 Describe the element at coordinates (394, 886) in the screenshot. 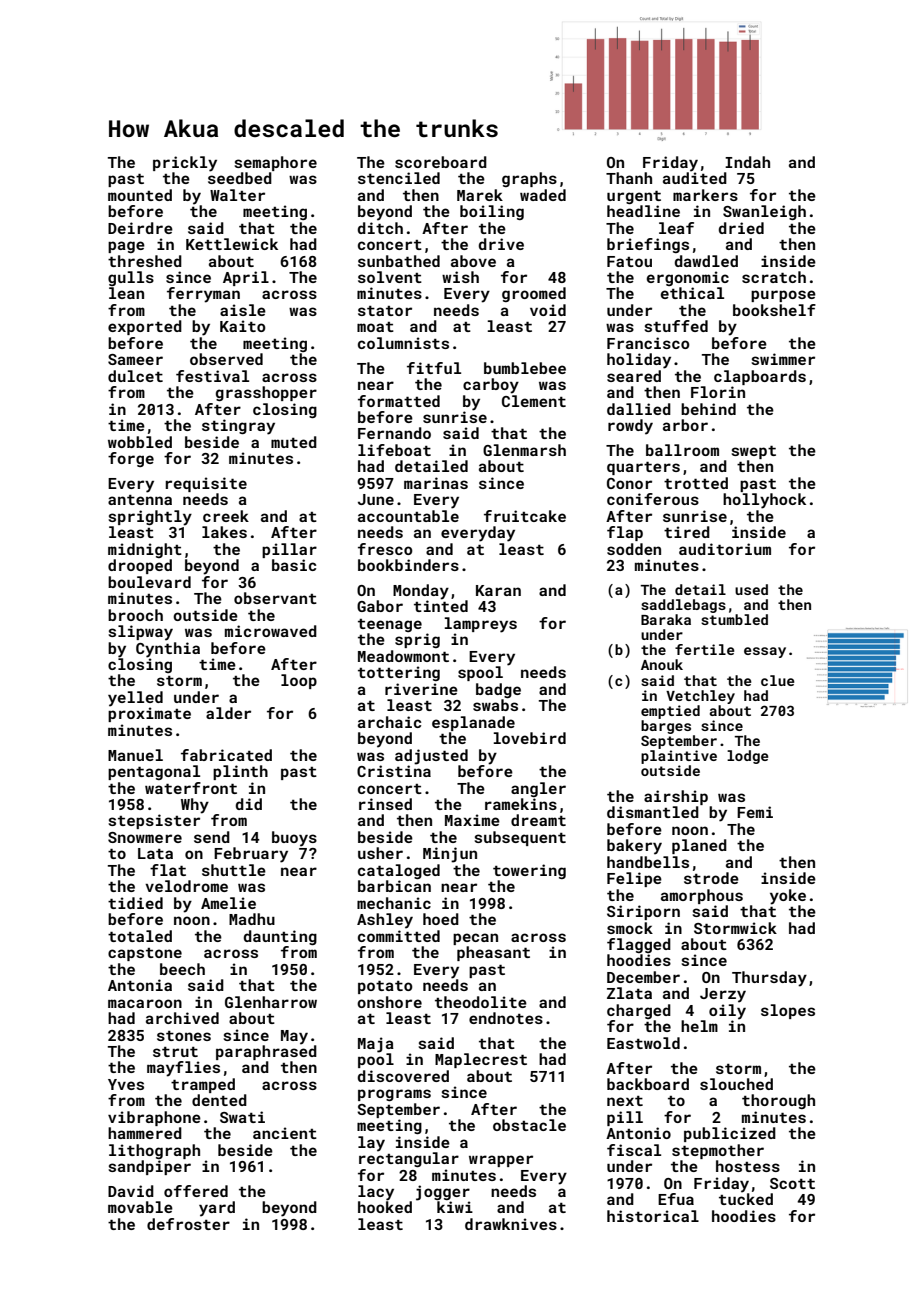

I see `barbican` at that location.
